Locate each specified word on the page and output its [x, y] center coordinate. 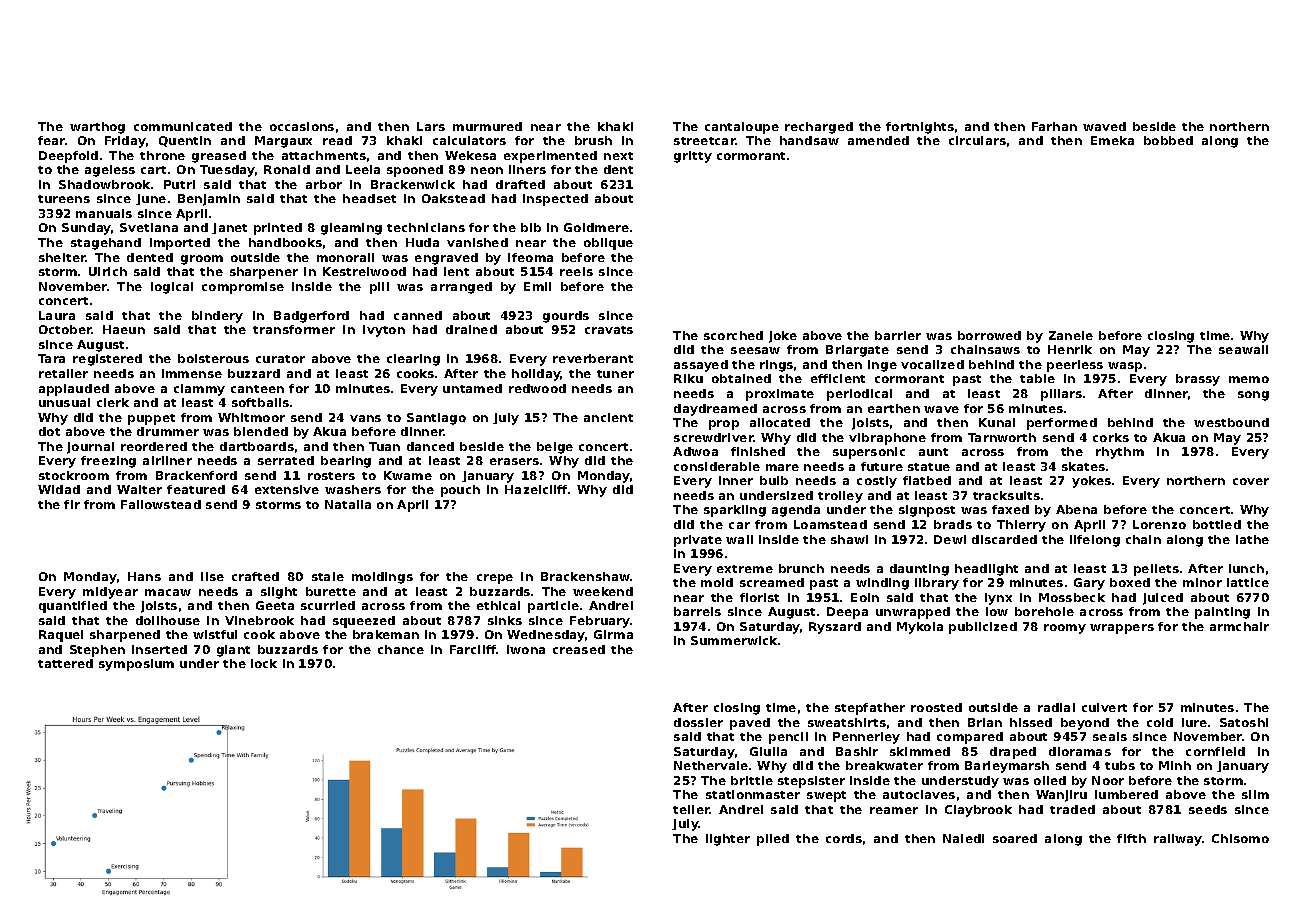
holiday [536, 375]
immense [192, 373]
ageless [110, 171]
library [937, 584]
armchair [1239, 626]
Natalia [348, 504]
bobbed [1168, 140]
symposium [136, 665]
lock [264, 663]
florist [759, 597]
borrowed [989, 335]
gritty [693, 157]
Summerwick [734, 640]
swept [826, 796]
